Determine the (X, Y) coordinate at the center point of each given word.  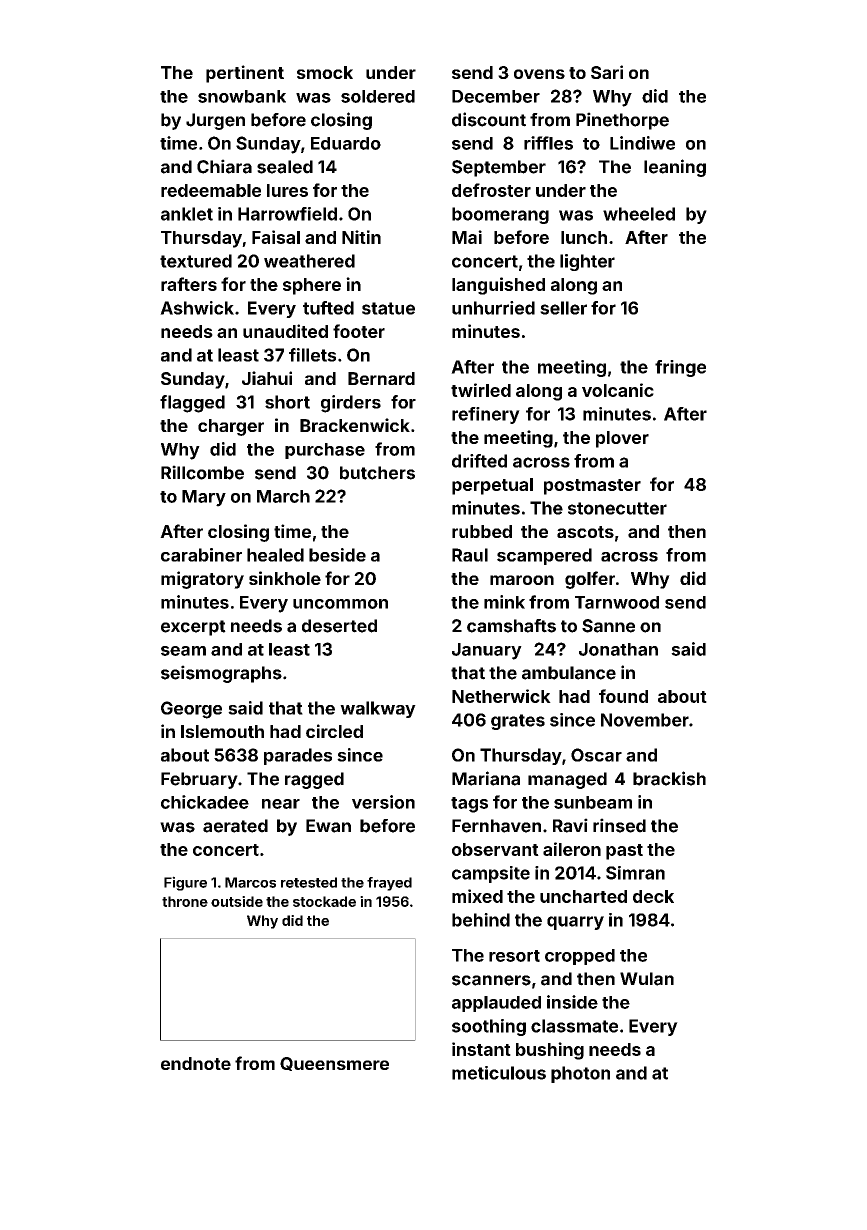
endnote (196, 1063)
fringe (680, 368)
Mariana (486, 778)
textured (196, 261)
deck (653, 896)
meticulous (499, 1073)
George (191, 710)
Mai (467, 237)
